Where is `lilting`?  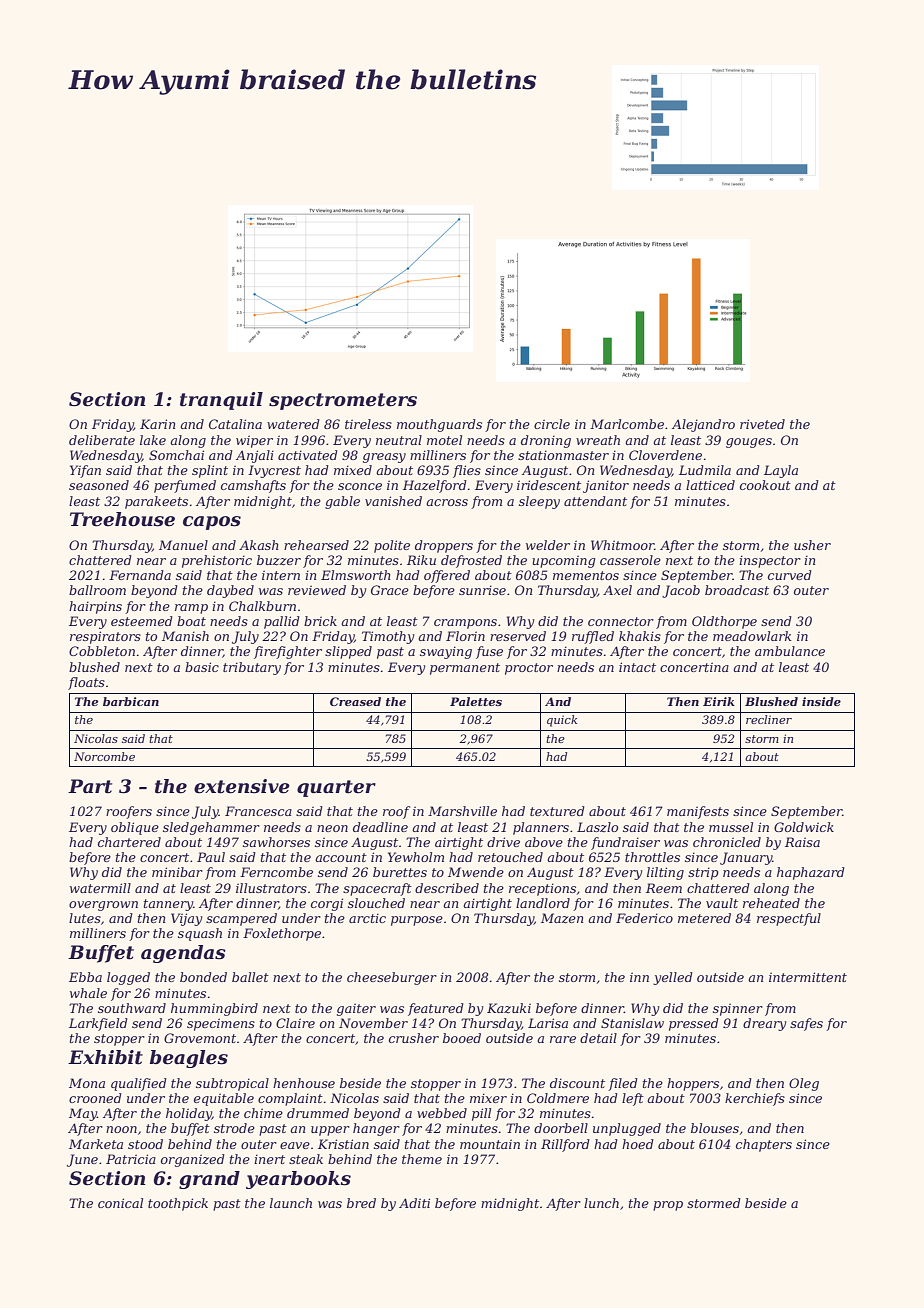 lilting is located at coordinates (665, 873).
